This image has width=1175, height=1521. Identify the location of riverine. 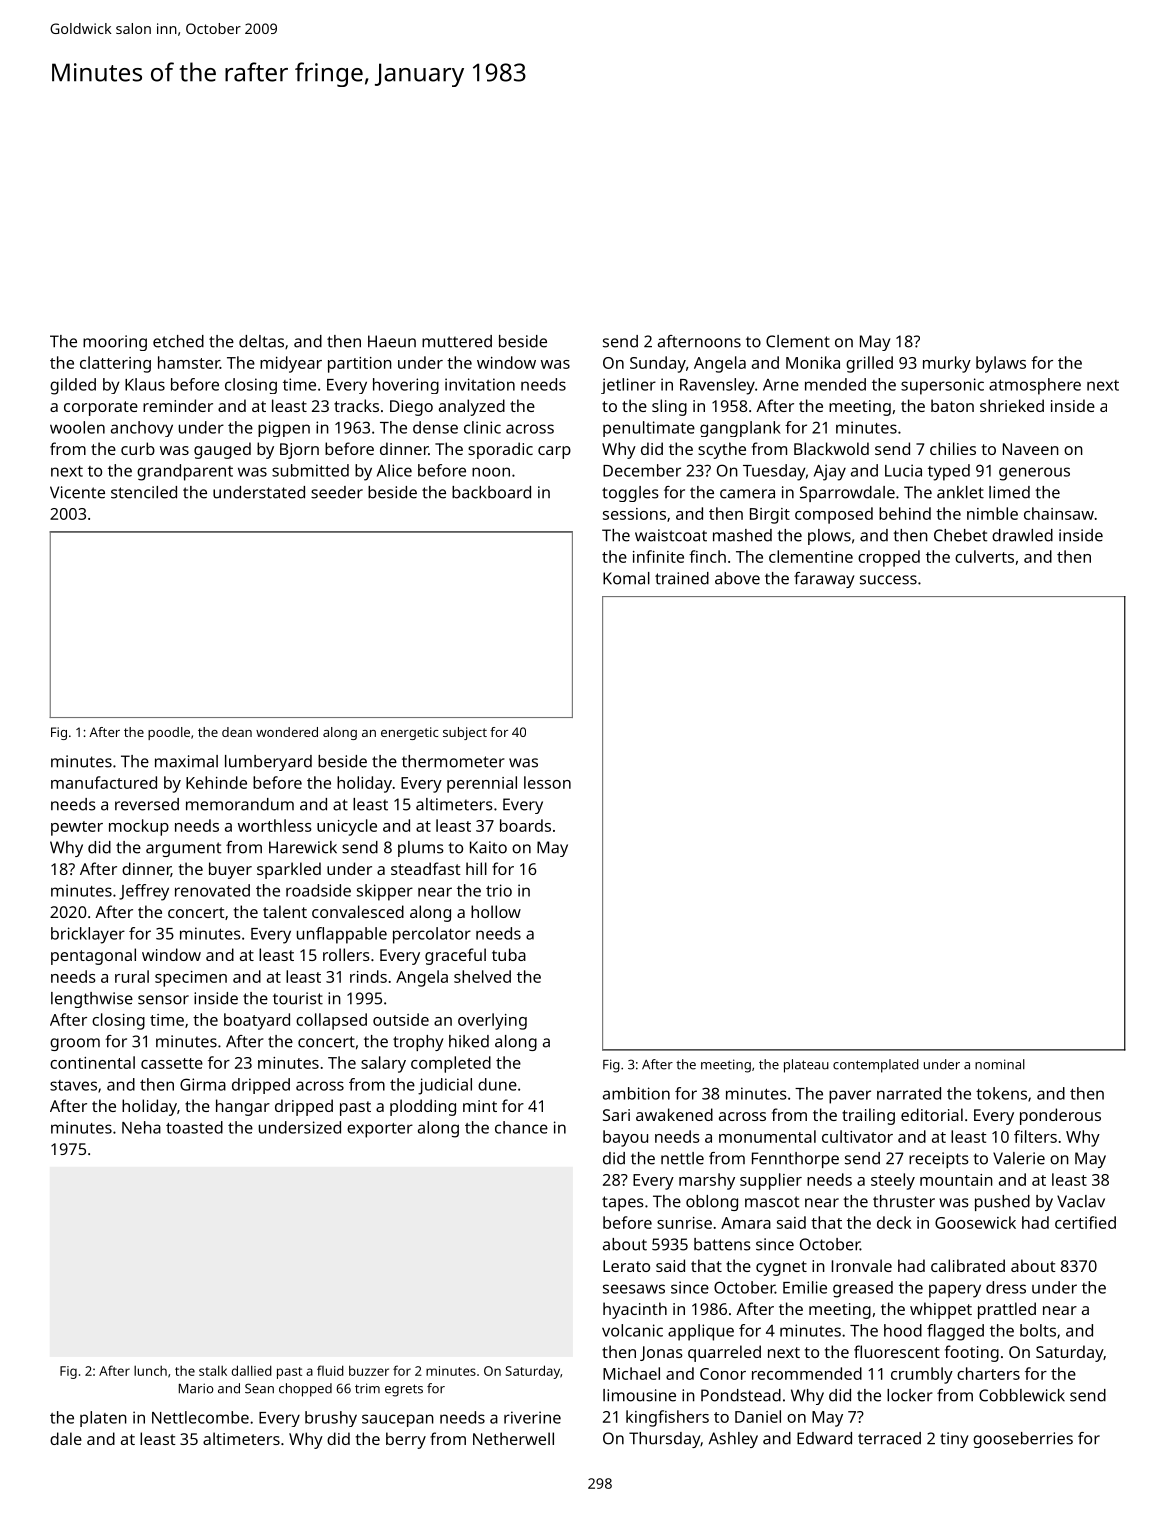
(532, 1417).
